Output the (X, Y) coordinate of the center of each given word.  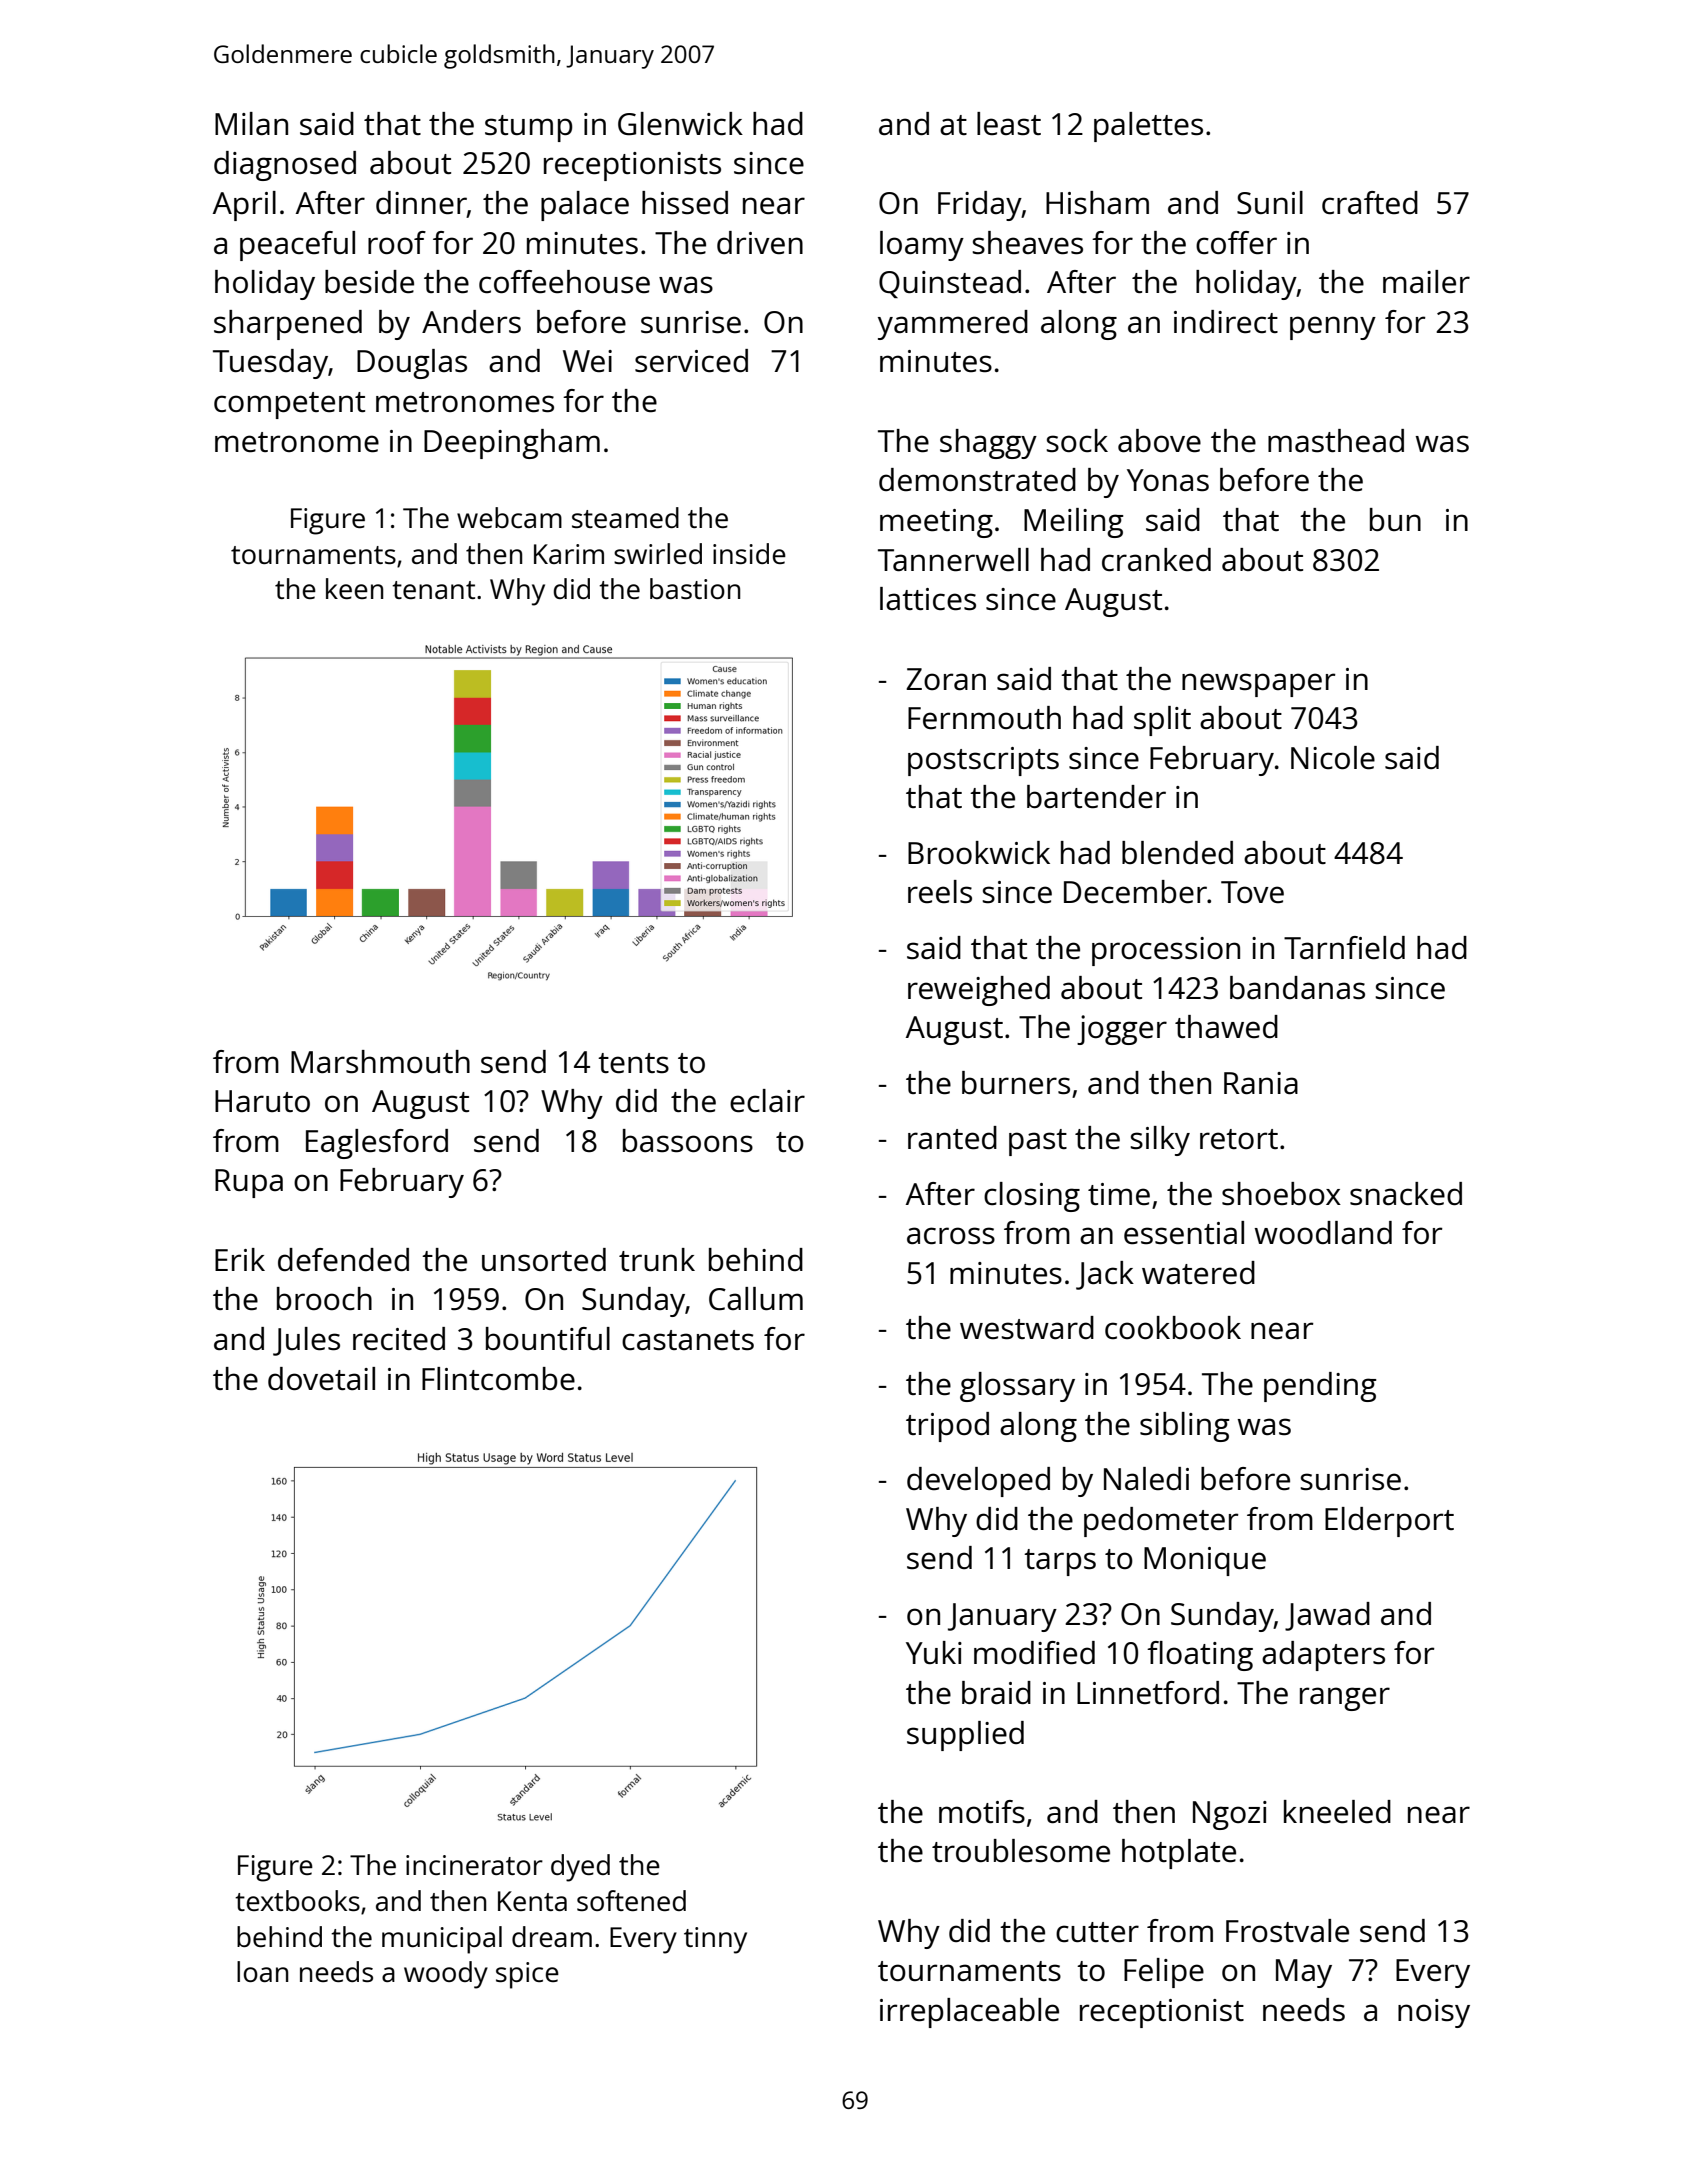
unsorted (544, 1260)
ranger (1345, 1699)
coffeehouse (564, 282)
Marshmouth (380, 1062)
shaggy (988, 444)
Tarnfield (1344, 948)
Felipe (1164, 1973)
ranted (952, 1138)
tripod (947, 1427)
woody (446, 1975)
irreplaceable (969, 2013)
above (1159, 441)
